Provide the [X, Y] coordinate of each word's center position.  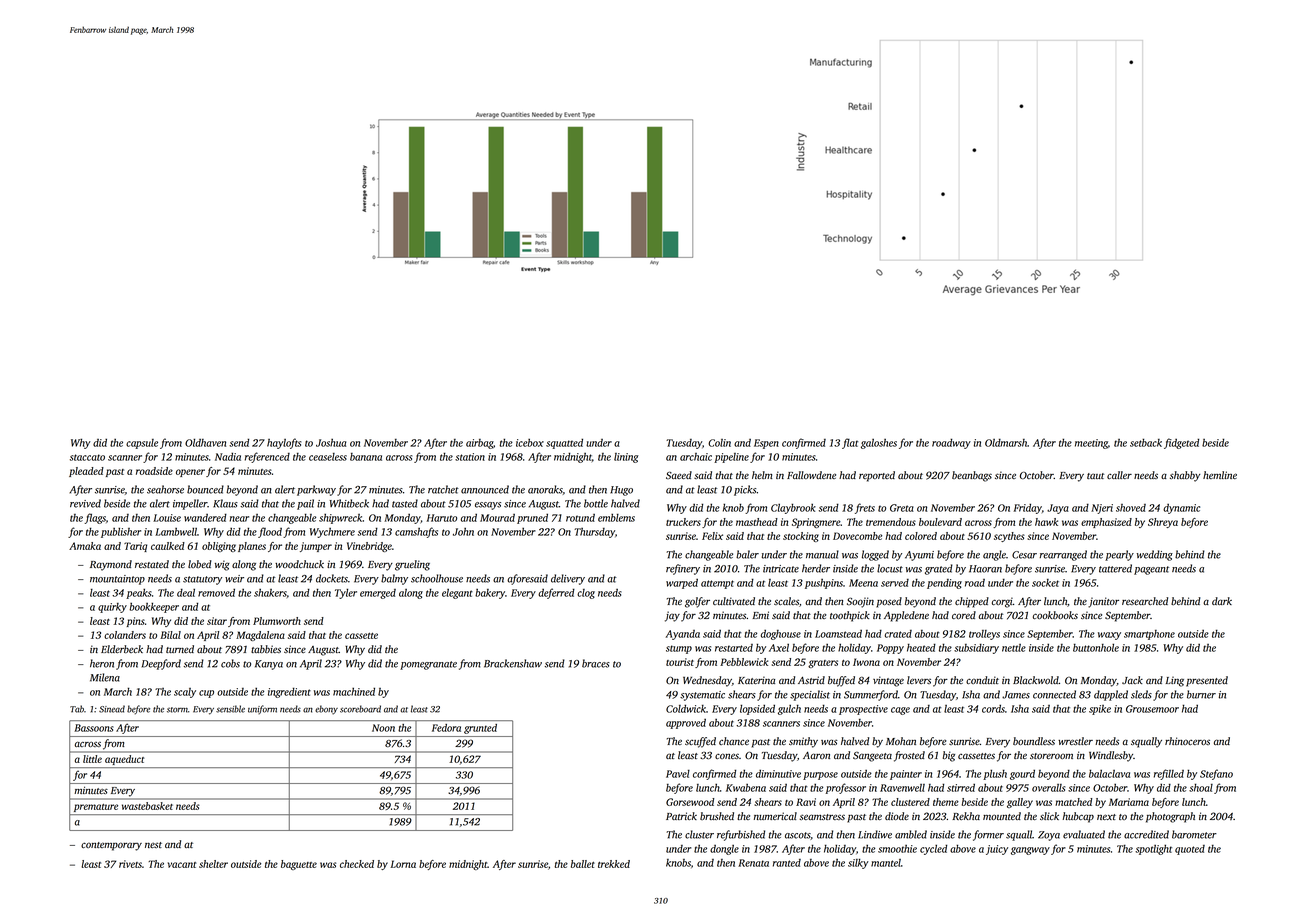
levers [919, 680]
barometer [1194, 834]
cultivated [734, 601]
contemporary [111, 846]
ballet [583, 864]
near [239, 519]
